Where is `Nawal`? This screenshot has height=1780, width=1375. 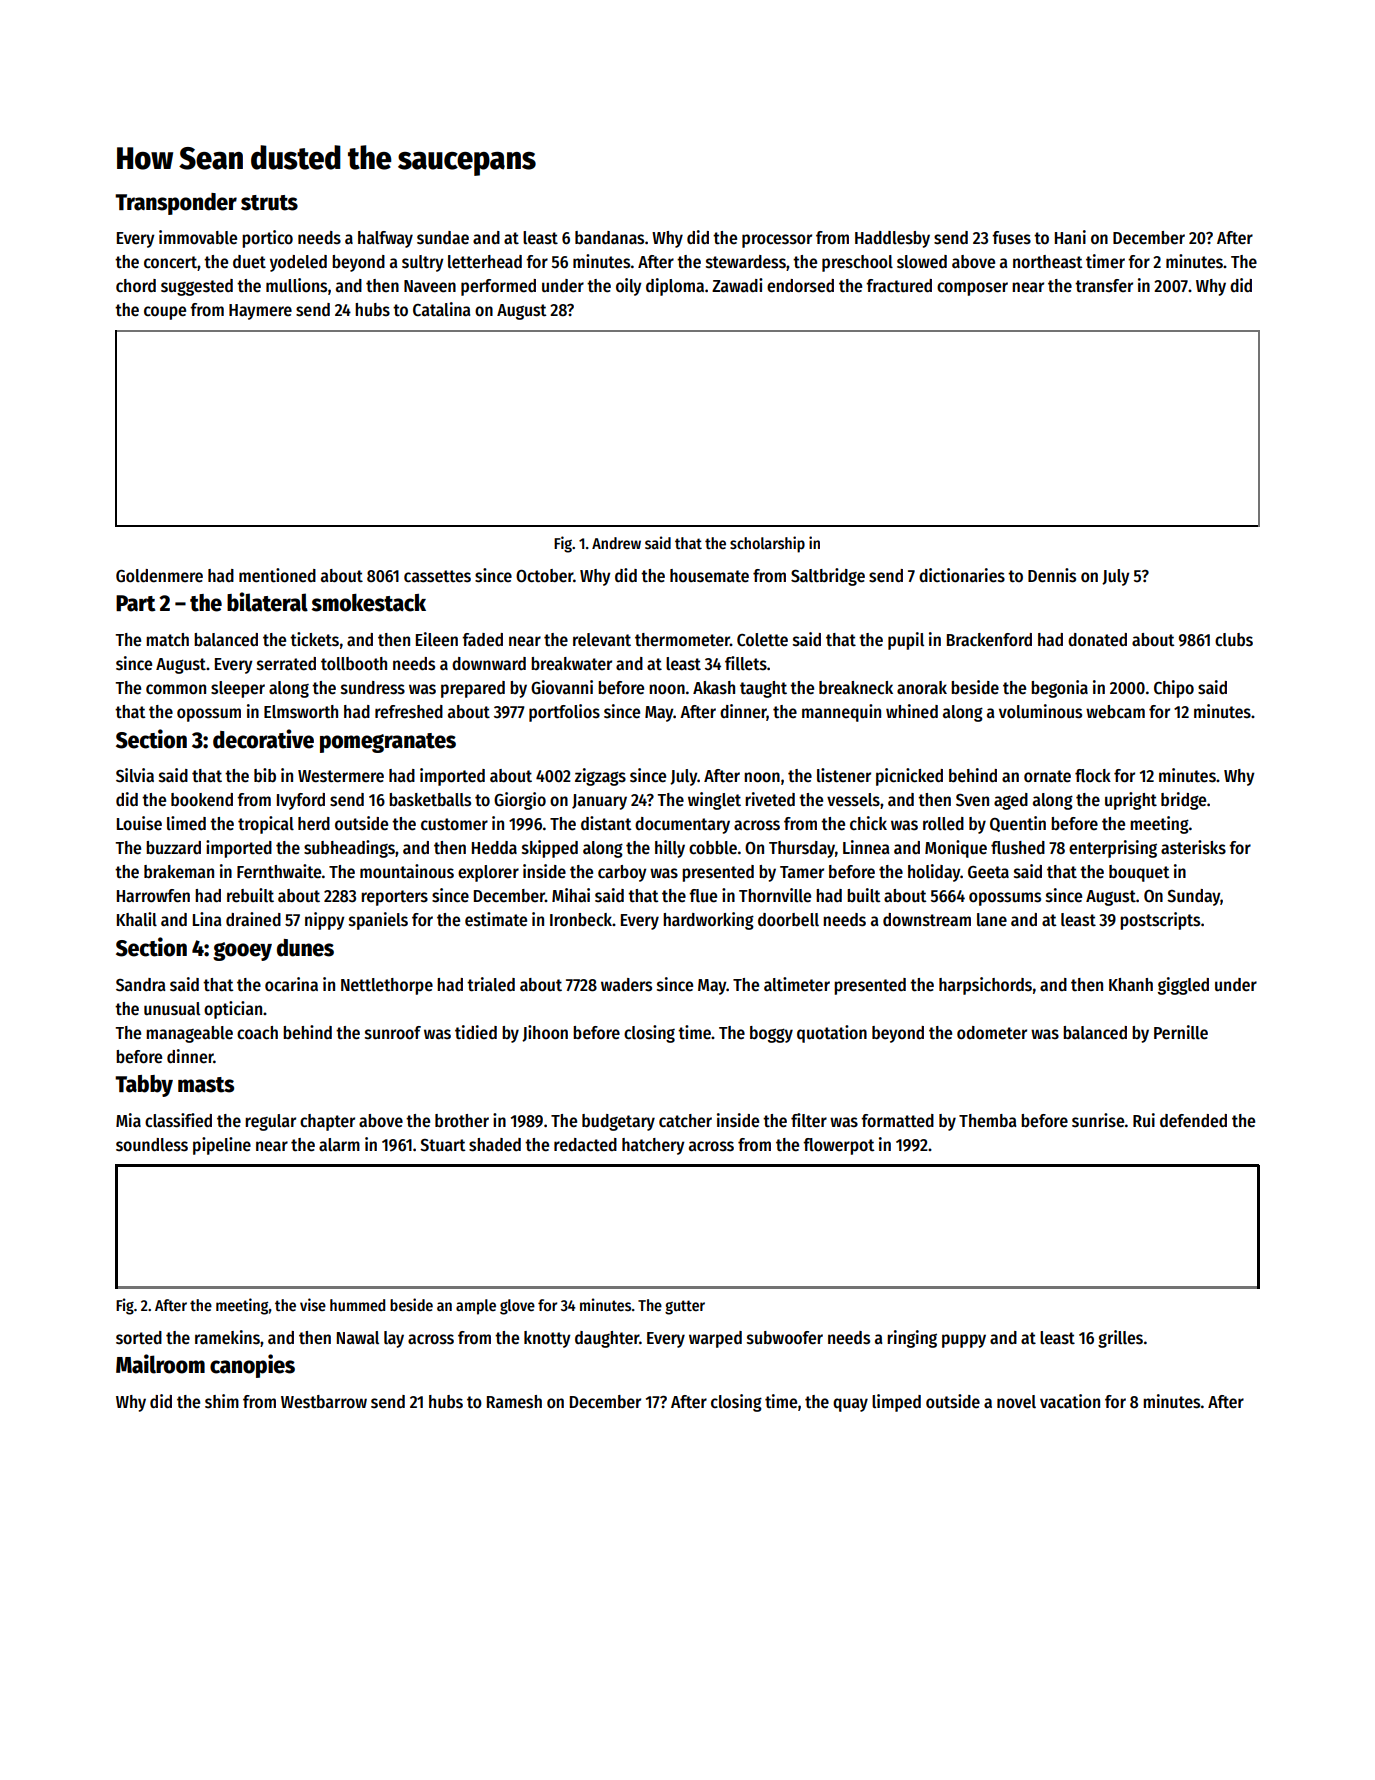 Nawal is located at coordinates (358, 1338).
